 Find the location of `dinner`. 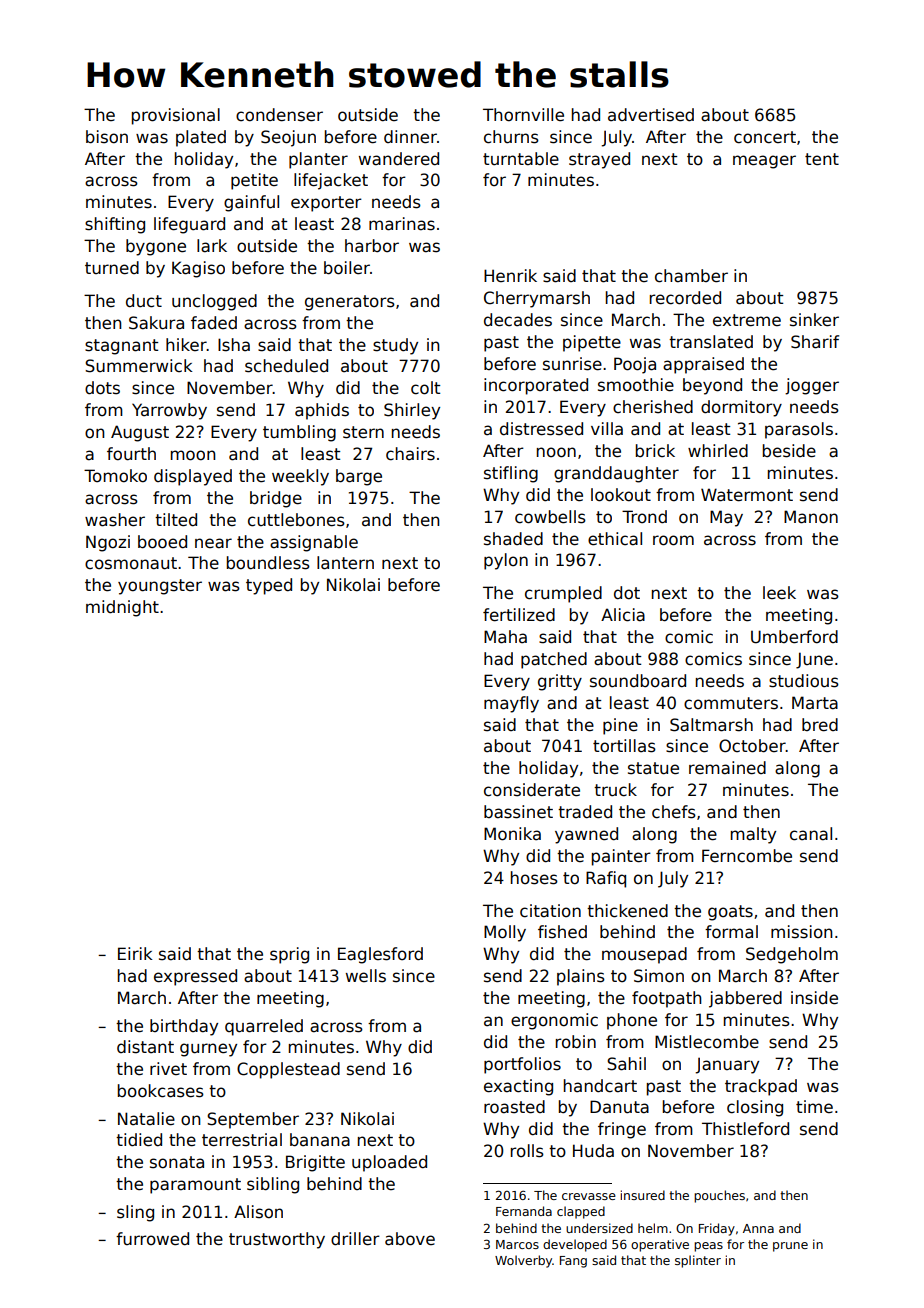

dinner is located at coordinates (410, 137).
